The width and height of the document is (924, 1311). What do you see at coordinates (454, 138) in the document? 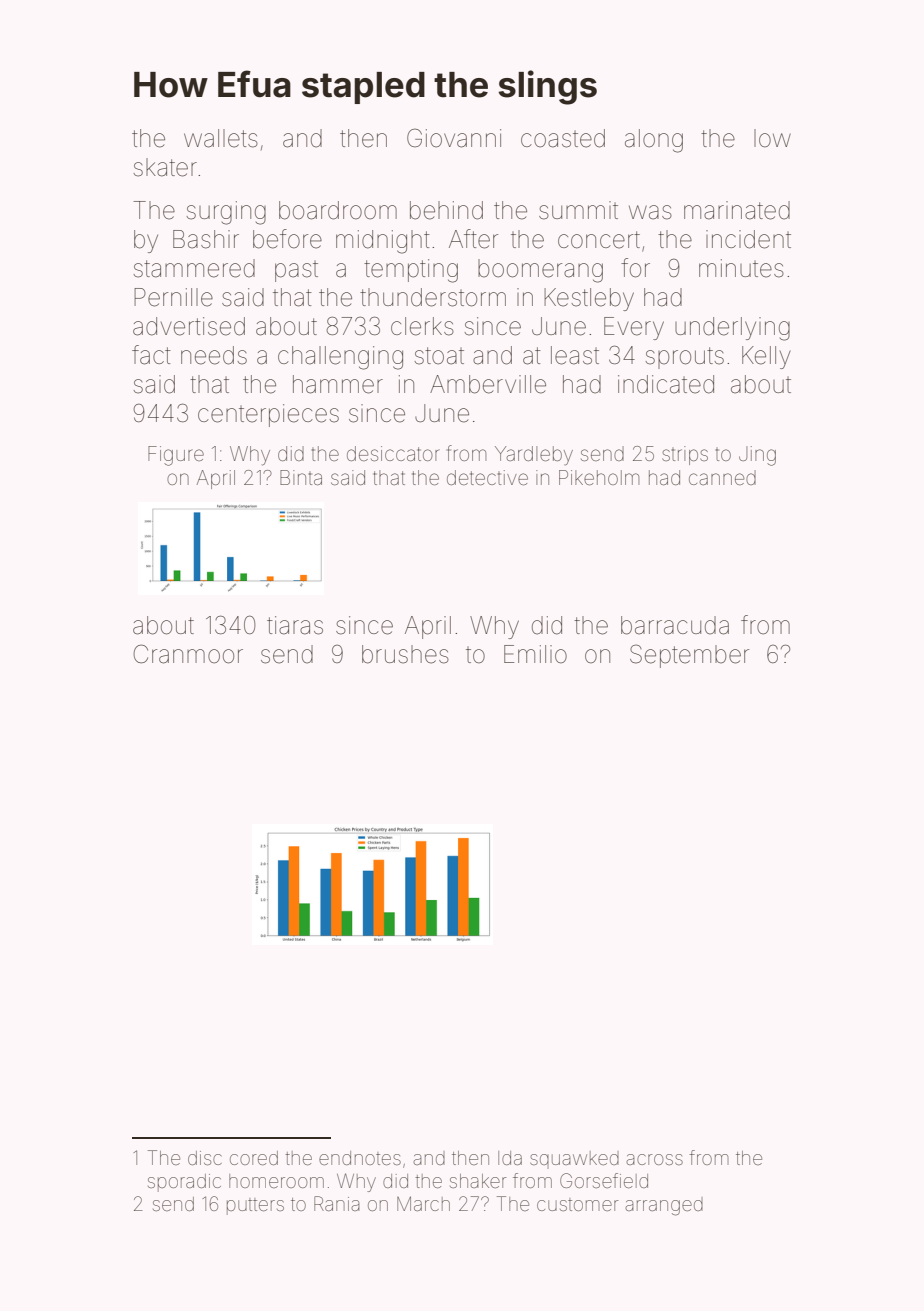
I see `Giovanni` at bounding box center [454, 138].
